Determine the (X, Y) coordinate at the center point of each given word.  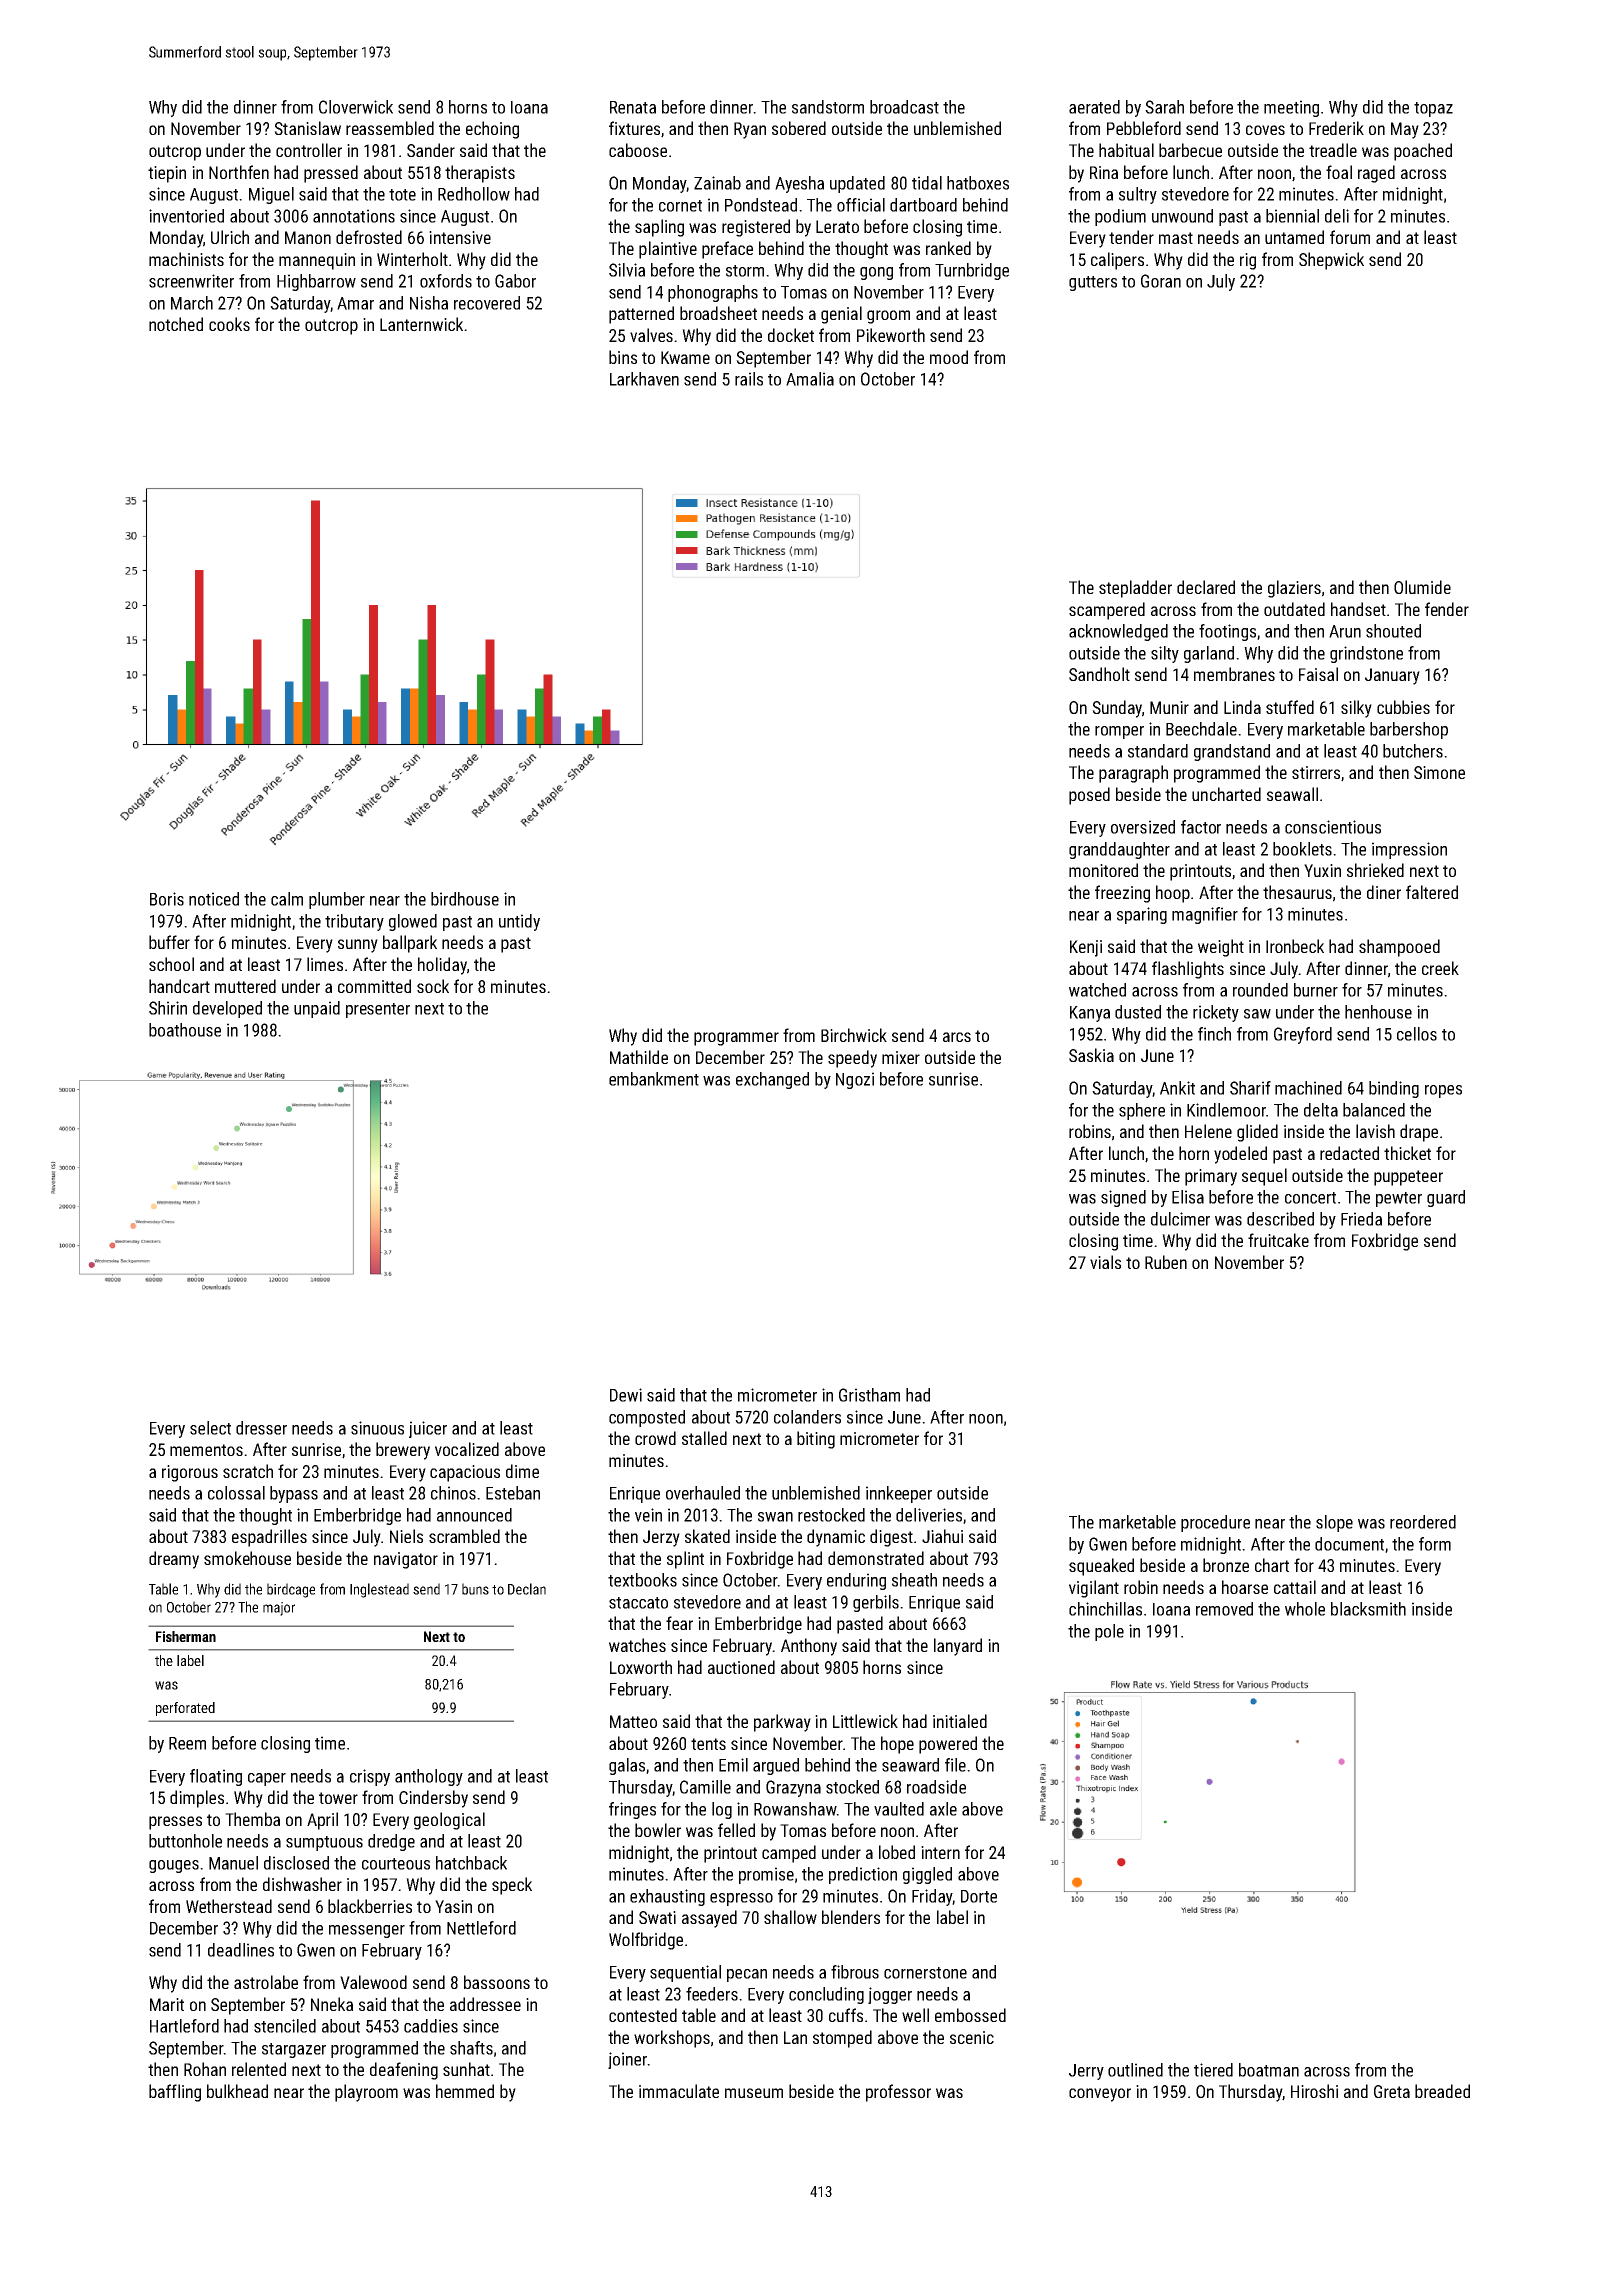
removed (1224, 1609)
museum (754, 2093)
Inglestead (379, 1590)
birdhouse (465, 899)
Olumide (1422, 587)
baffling (175, 2093)
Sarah (1164, 107)
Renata (633, 107)
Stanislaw (307, 128)
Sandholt (1099, 674)
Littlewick (865, 1721)
